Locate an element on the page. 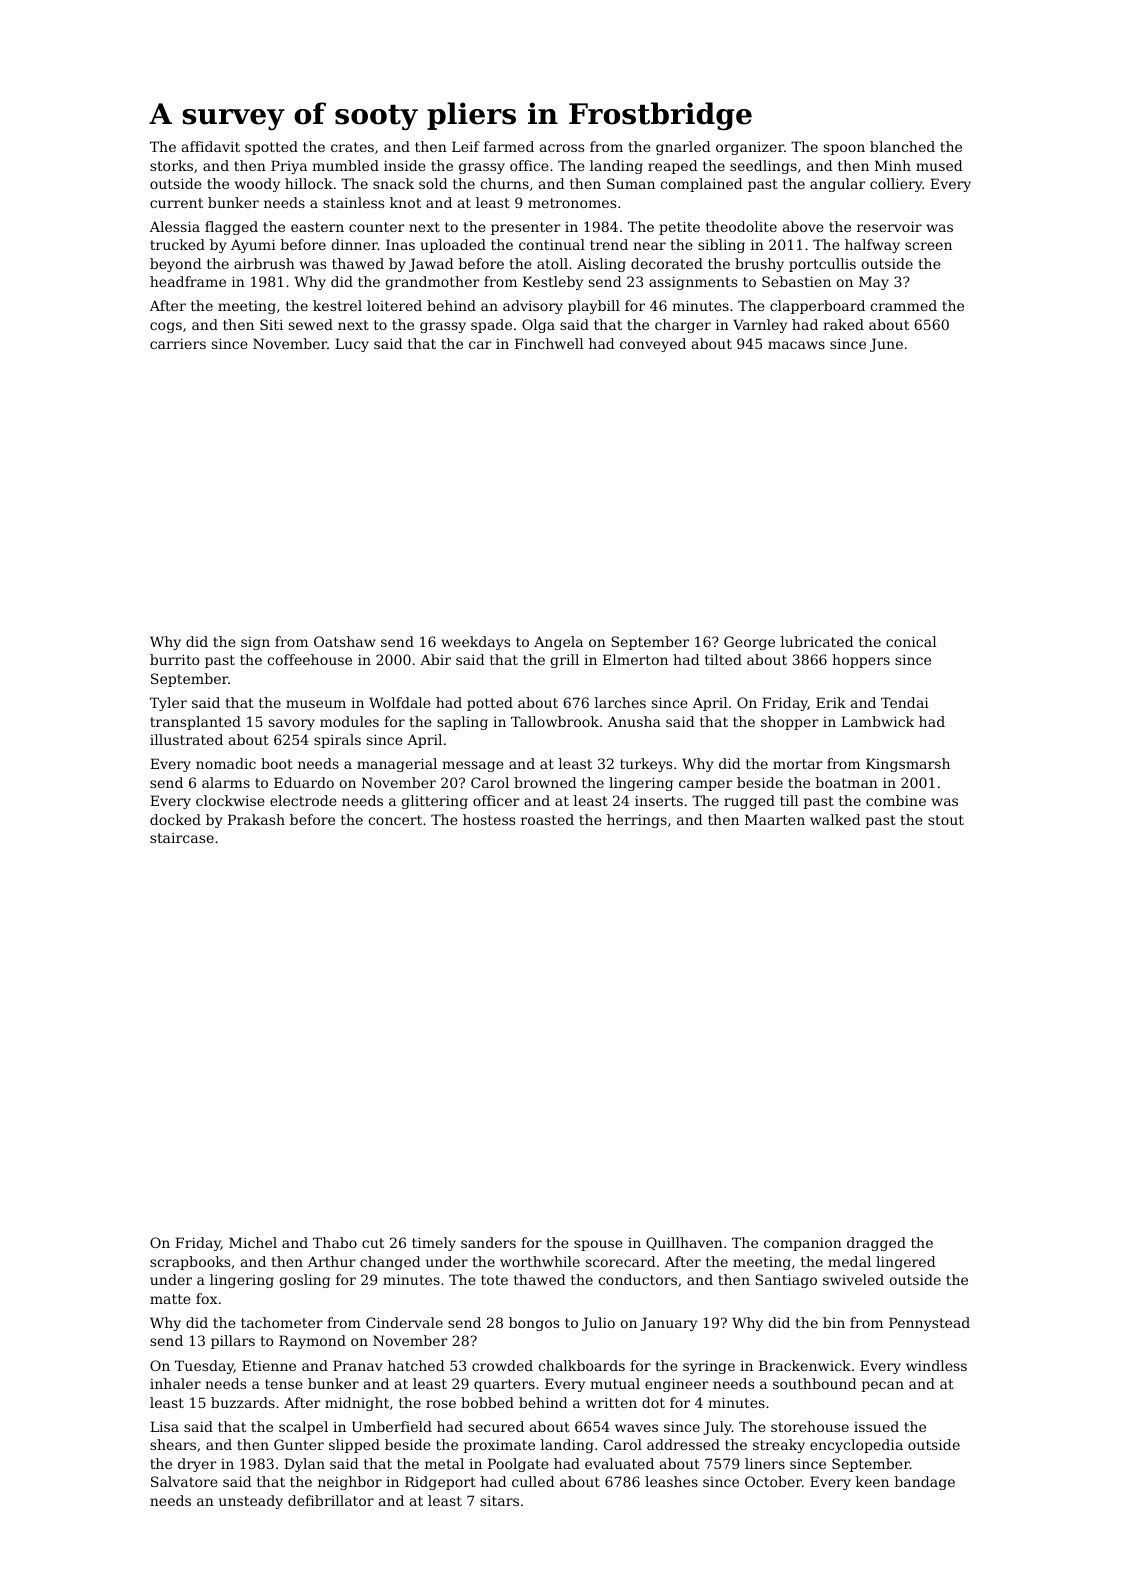 This page has width=1122, height=1587. theodolite is located at coordinates (741, 226).
